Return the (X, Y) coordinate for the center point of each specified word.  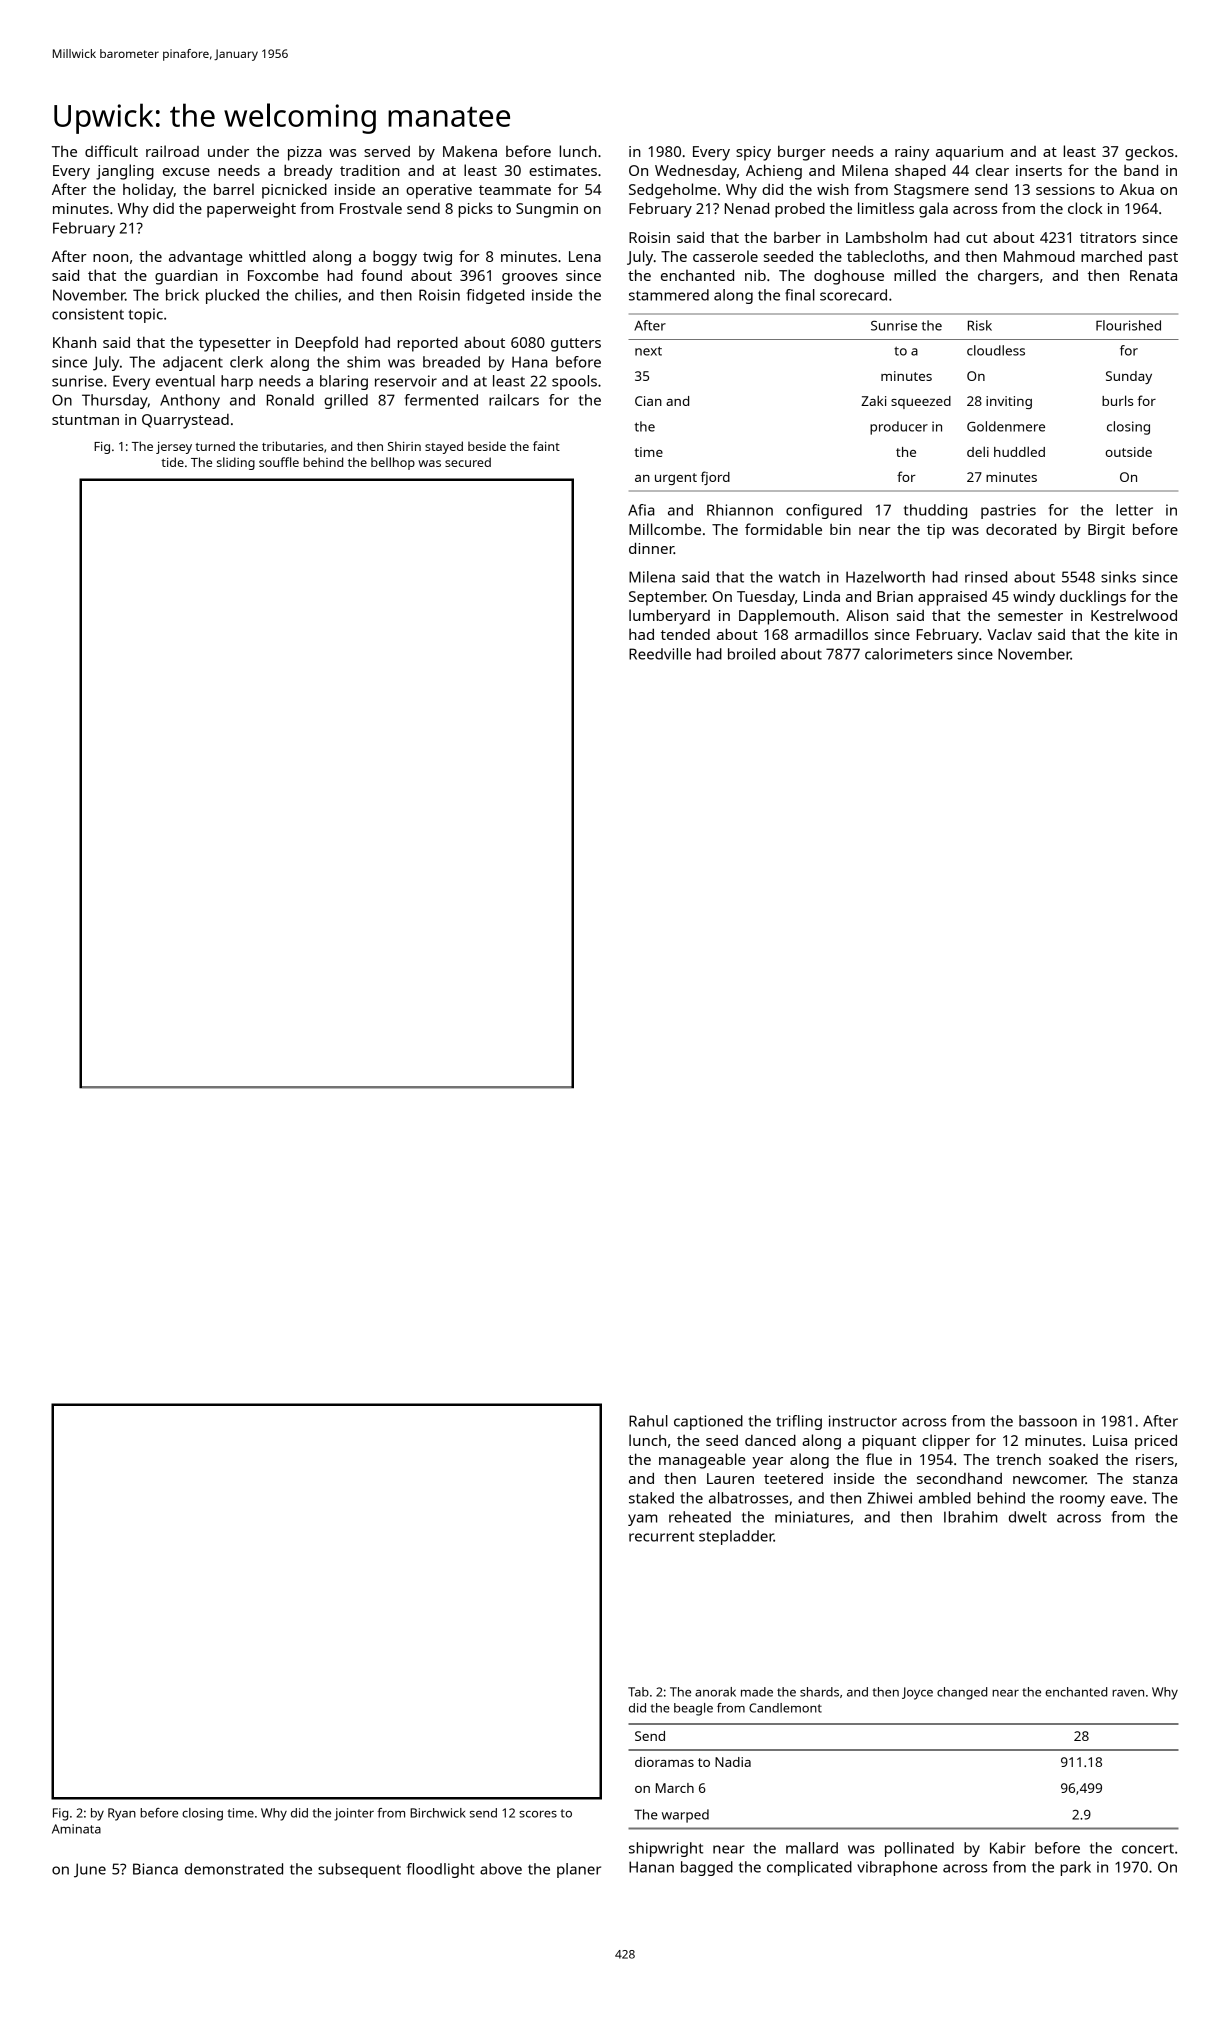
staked (651, 1498)
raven (1128, 1693)
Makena (470, 151)
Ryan (122, 1814)
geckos (1149, 153)
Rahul (648, 1421)
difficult (111, 151)
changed (962, 1693)
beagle (693, 1709)
